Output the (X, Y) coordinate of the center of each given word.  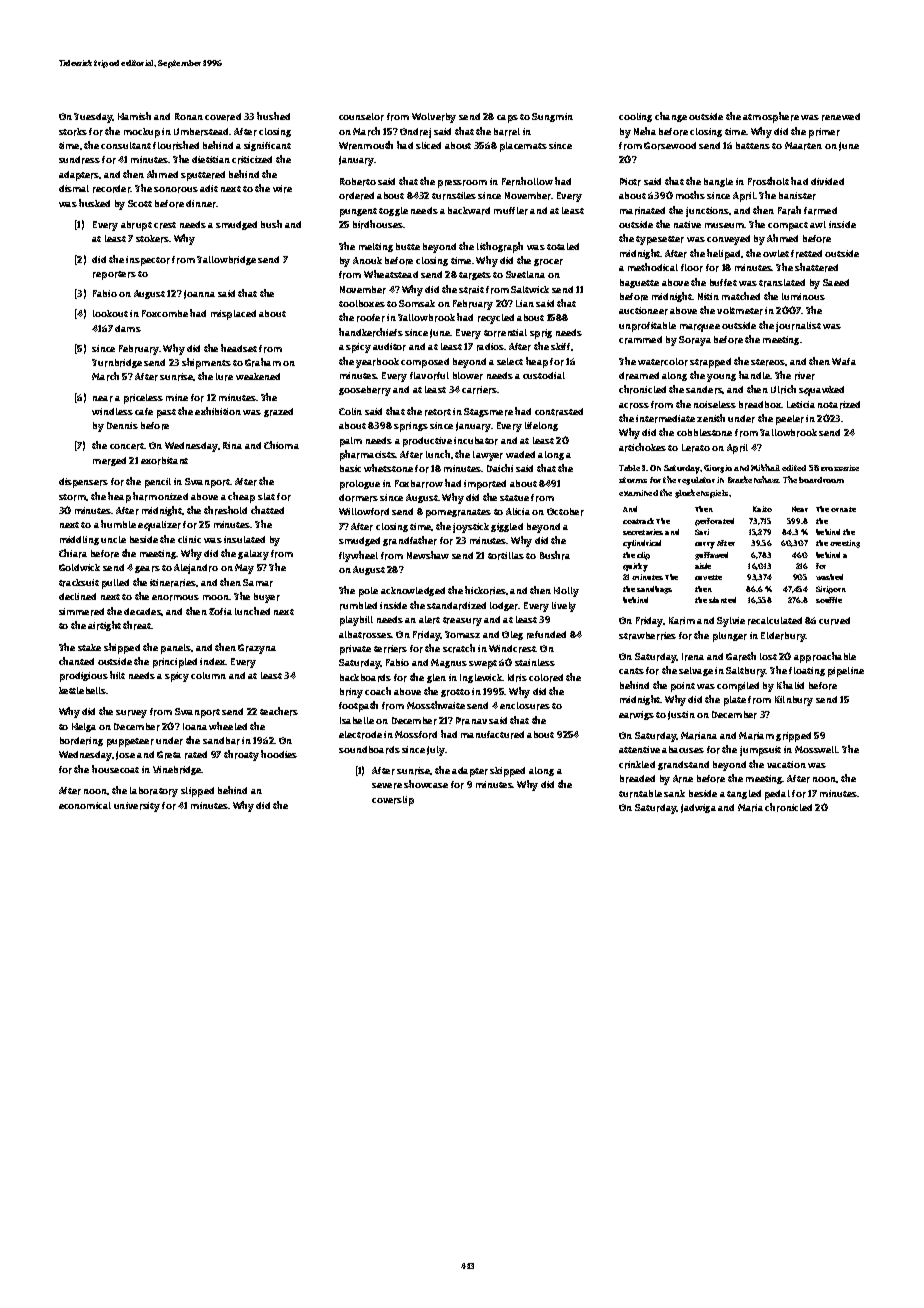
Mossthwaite (436, 705)
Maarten (803, 146)
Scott (140, 203)
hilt (117, 675)
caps (507, 119)
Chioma (281, 445)
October (565, 512)
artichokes (642, 447)
